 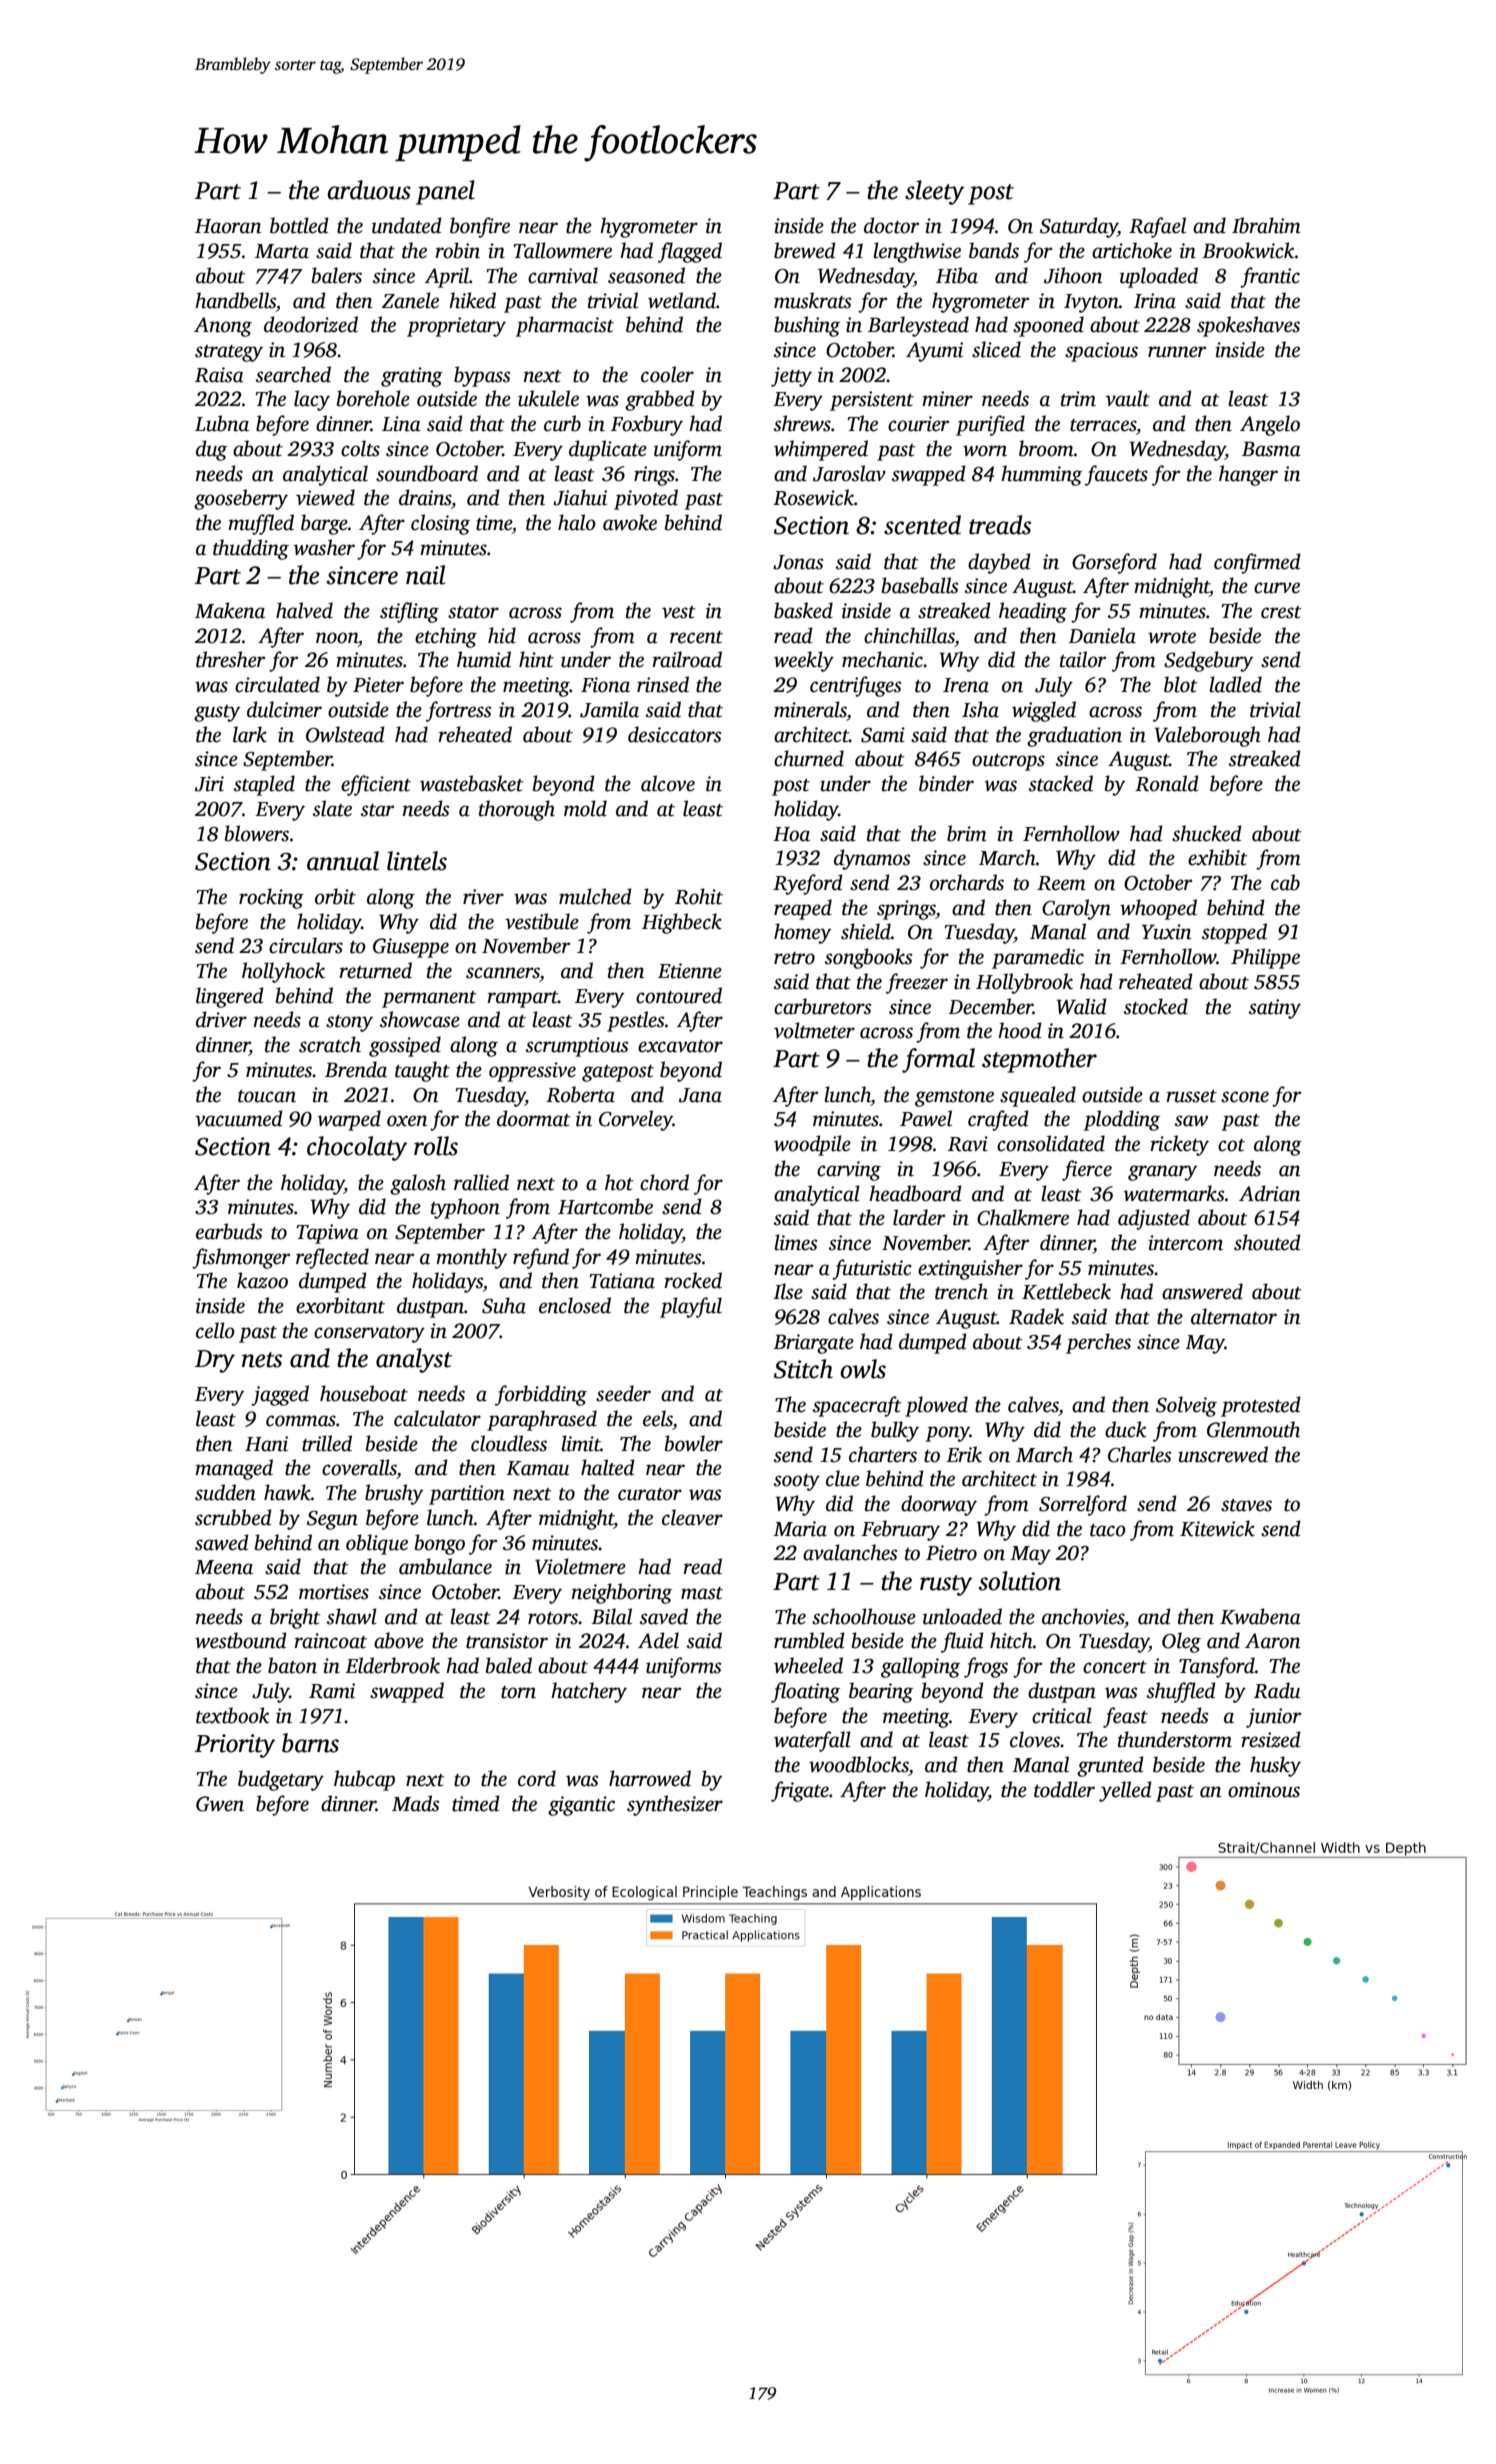 What do you see at coordinates (473, 612) in the document?
I see `stator` at bounding box center [473, 612].
